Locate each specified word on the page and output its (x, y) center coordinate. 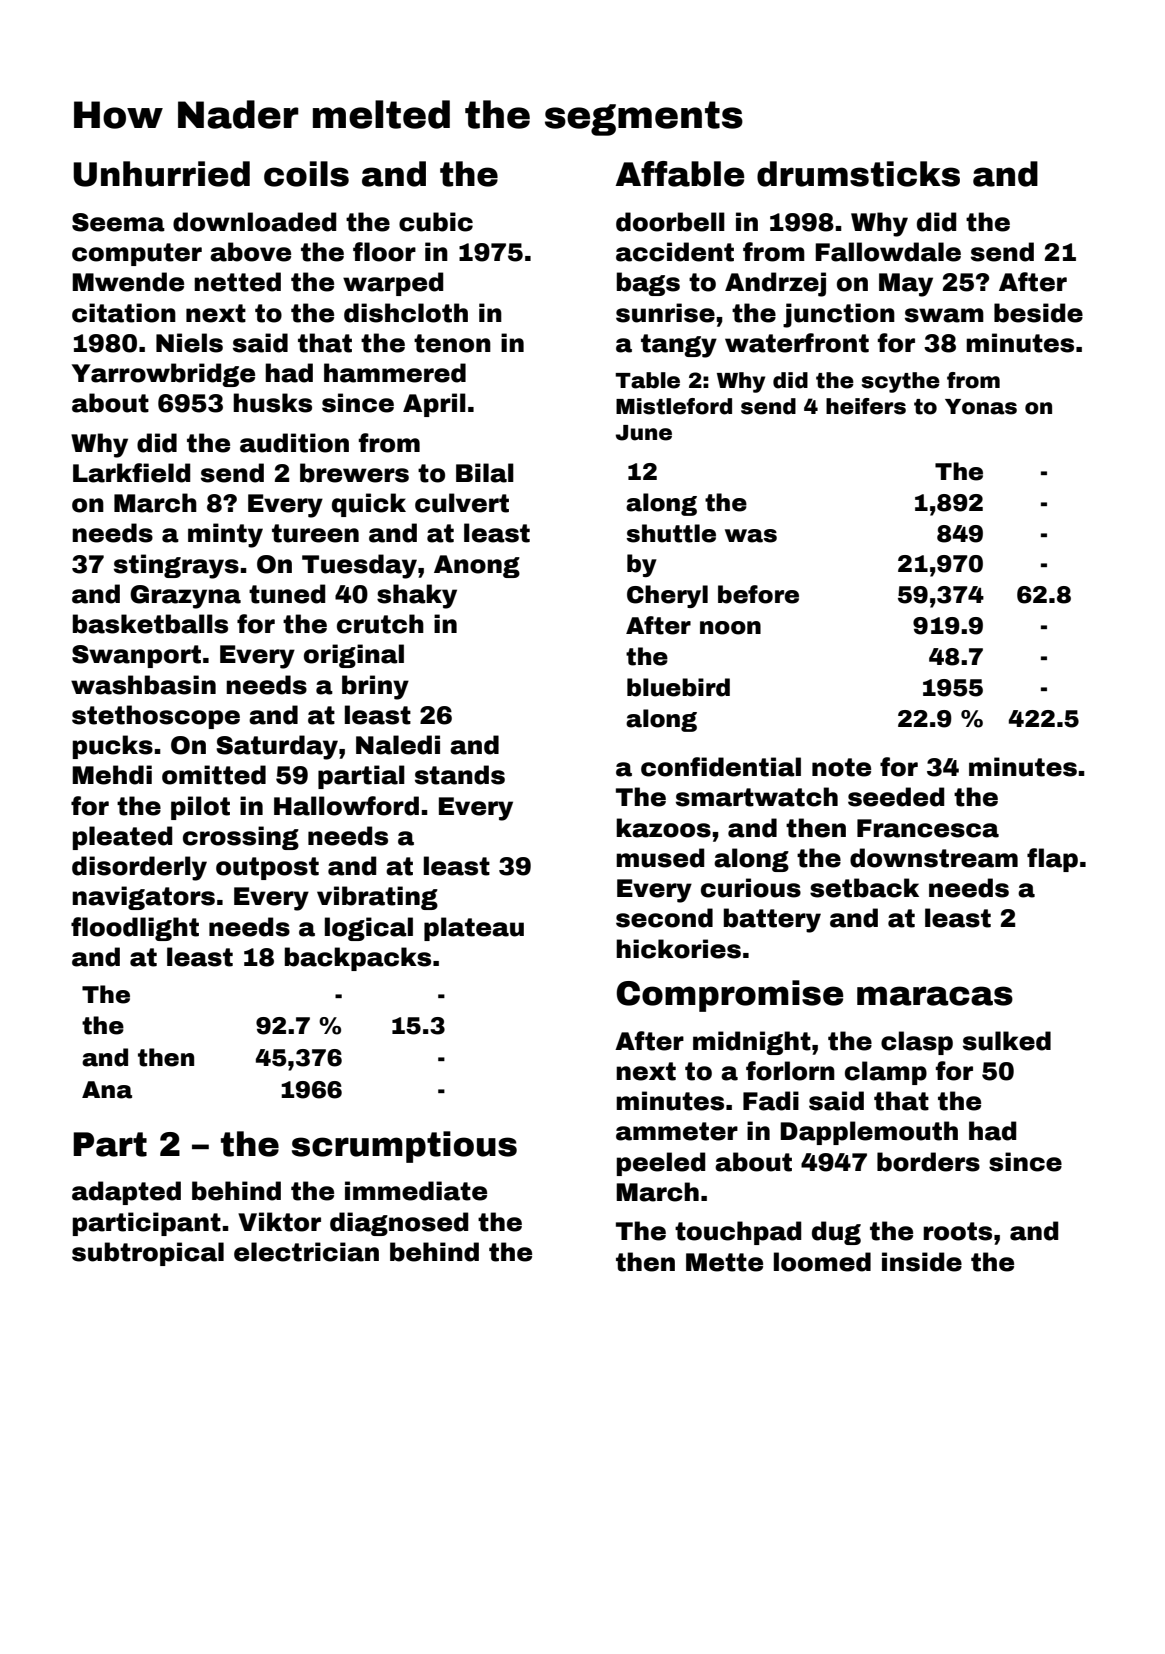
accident (675, 252)
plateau (474, 929)
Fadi (771, 1101)
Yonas (981, 407)
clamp (886, 1073)
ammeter (677, 1131)
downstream (934, 858)
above (250, 252)
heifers (866, 406)
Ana (107, 1090)
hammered (395, 373)
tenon (452, 343)
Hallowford (346, 806)
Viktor (279, 1222)
